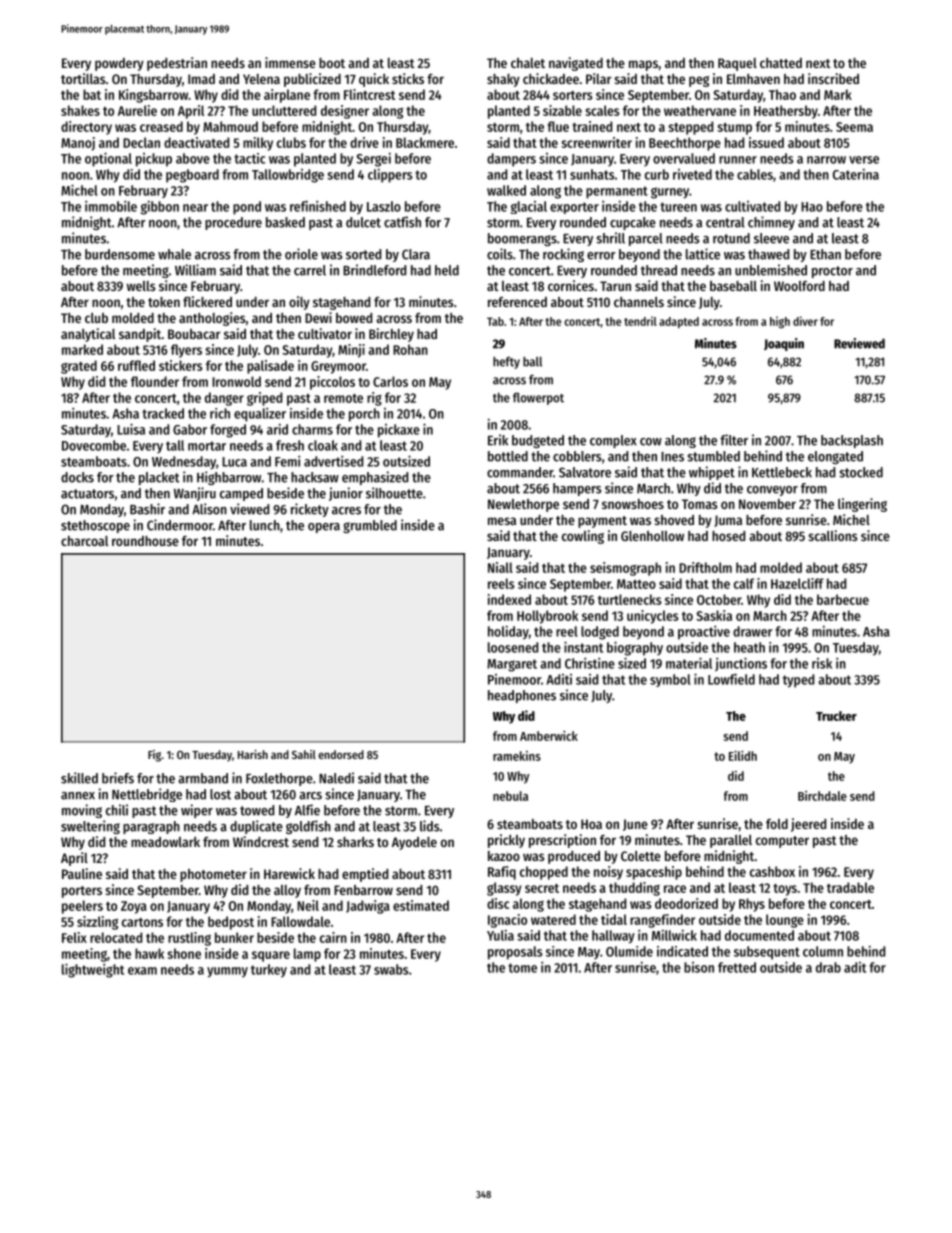  I want to click on swabs, so click(391, 969).
